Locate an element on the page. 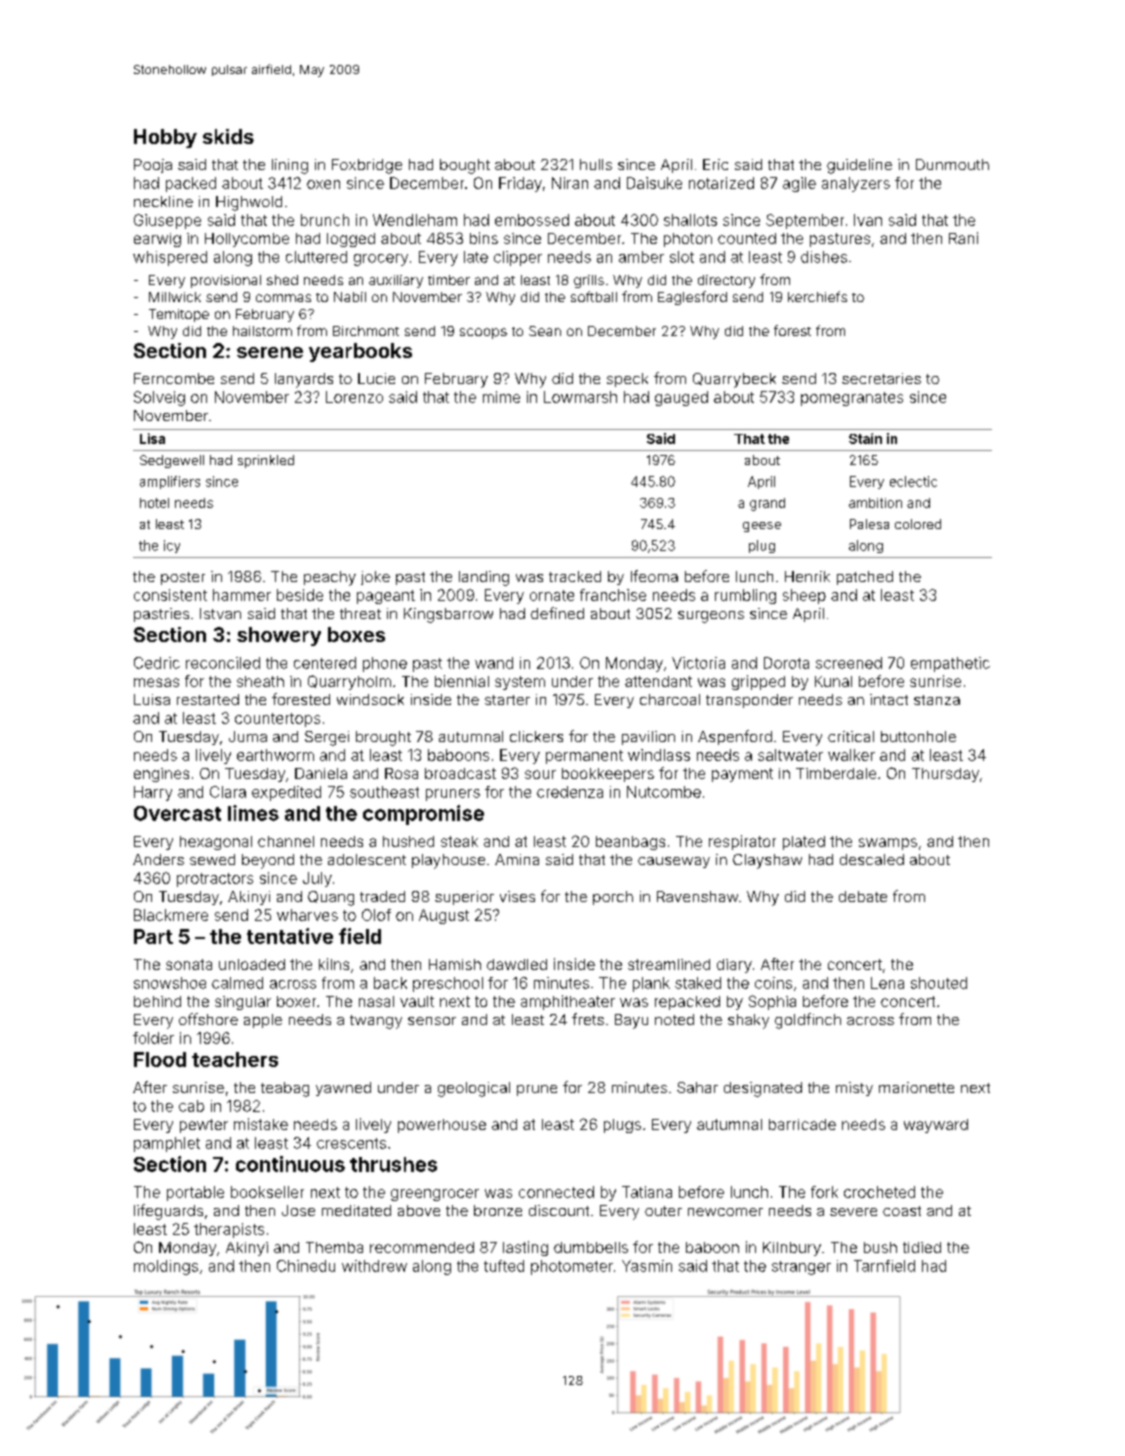 The height and width of the image is (1456, 1125). debate is located at coordinates (863, 896).
